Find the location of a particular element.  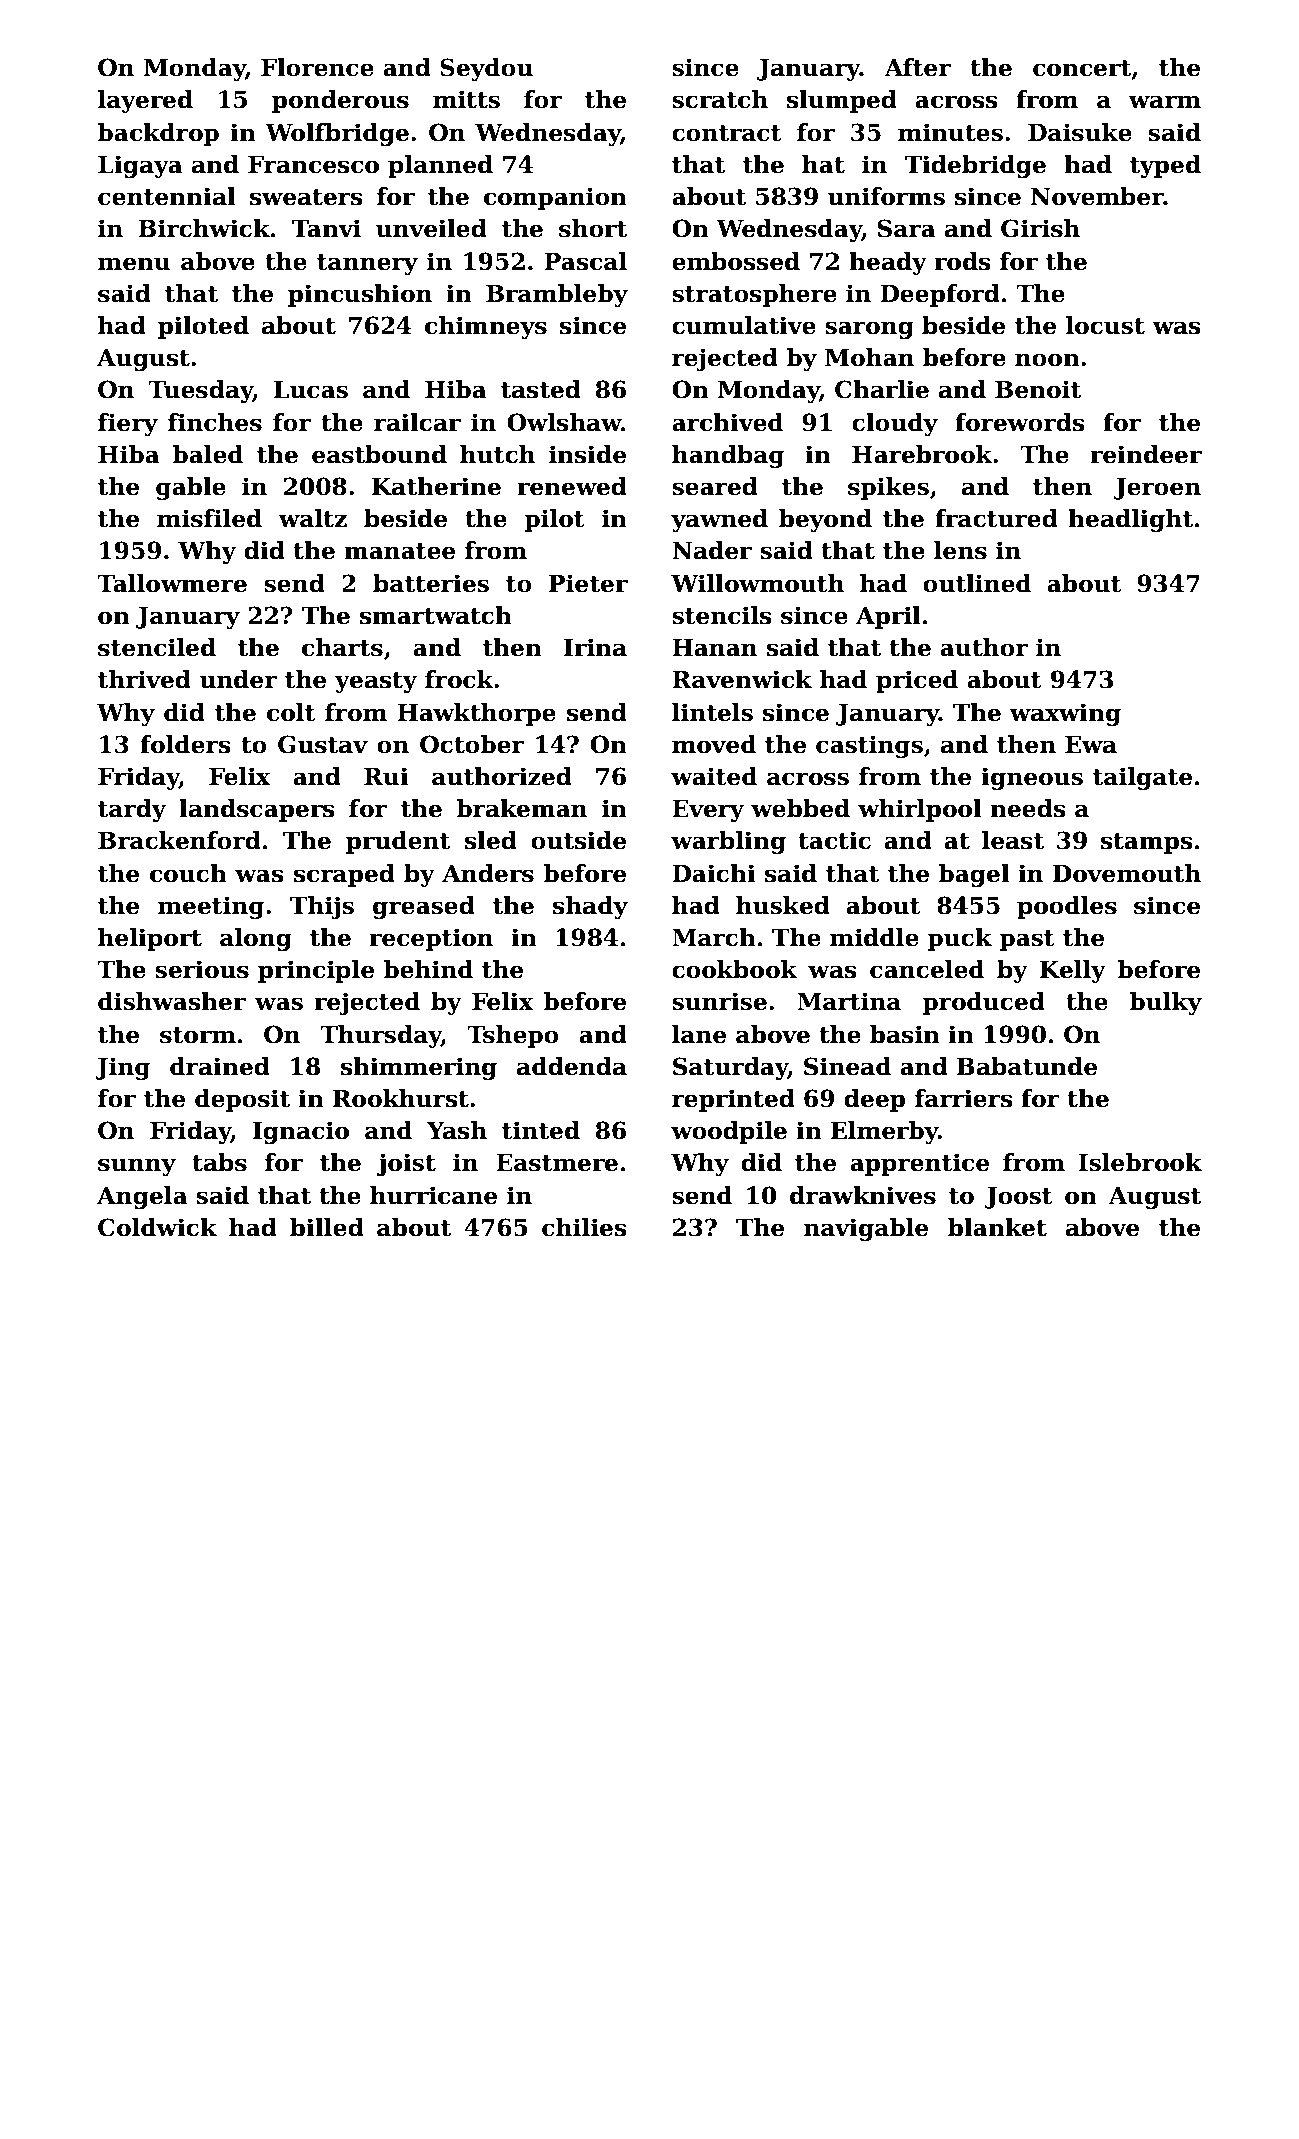

fiery is located at coordinates (128, 424).
